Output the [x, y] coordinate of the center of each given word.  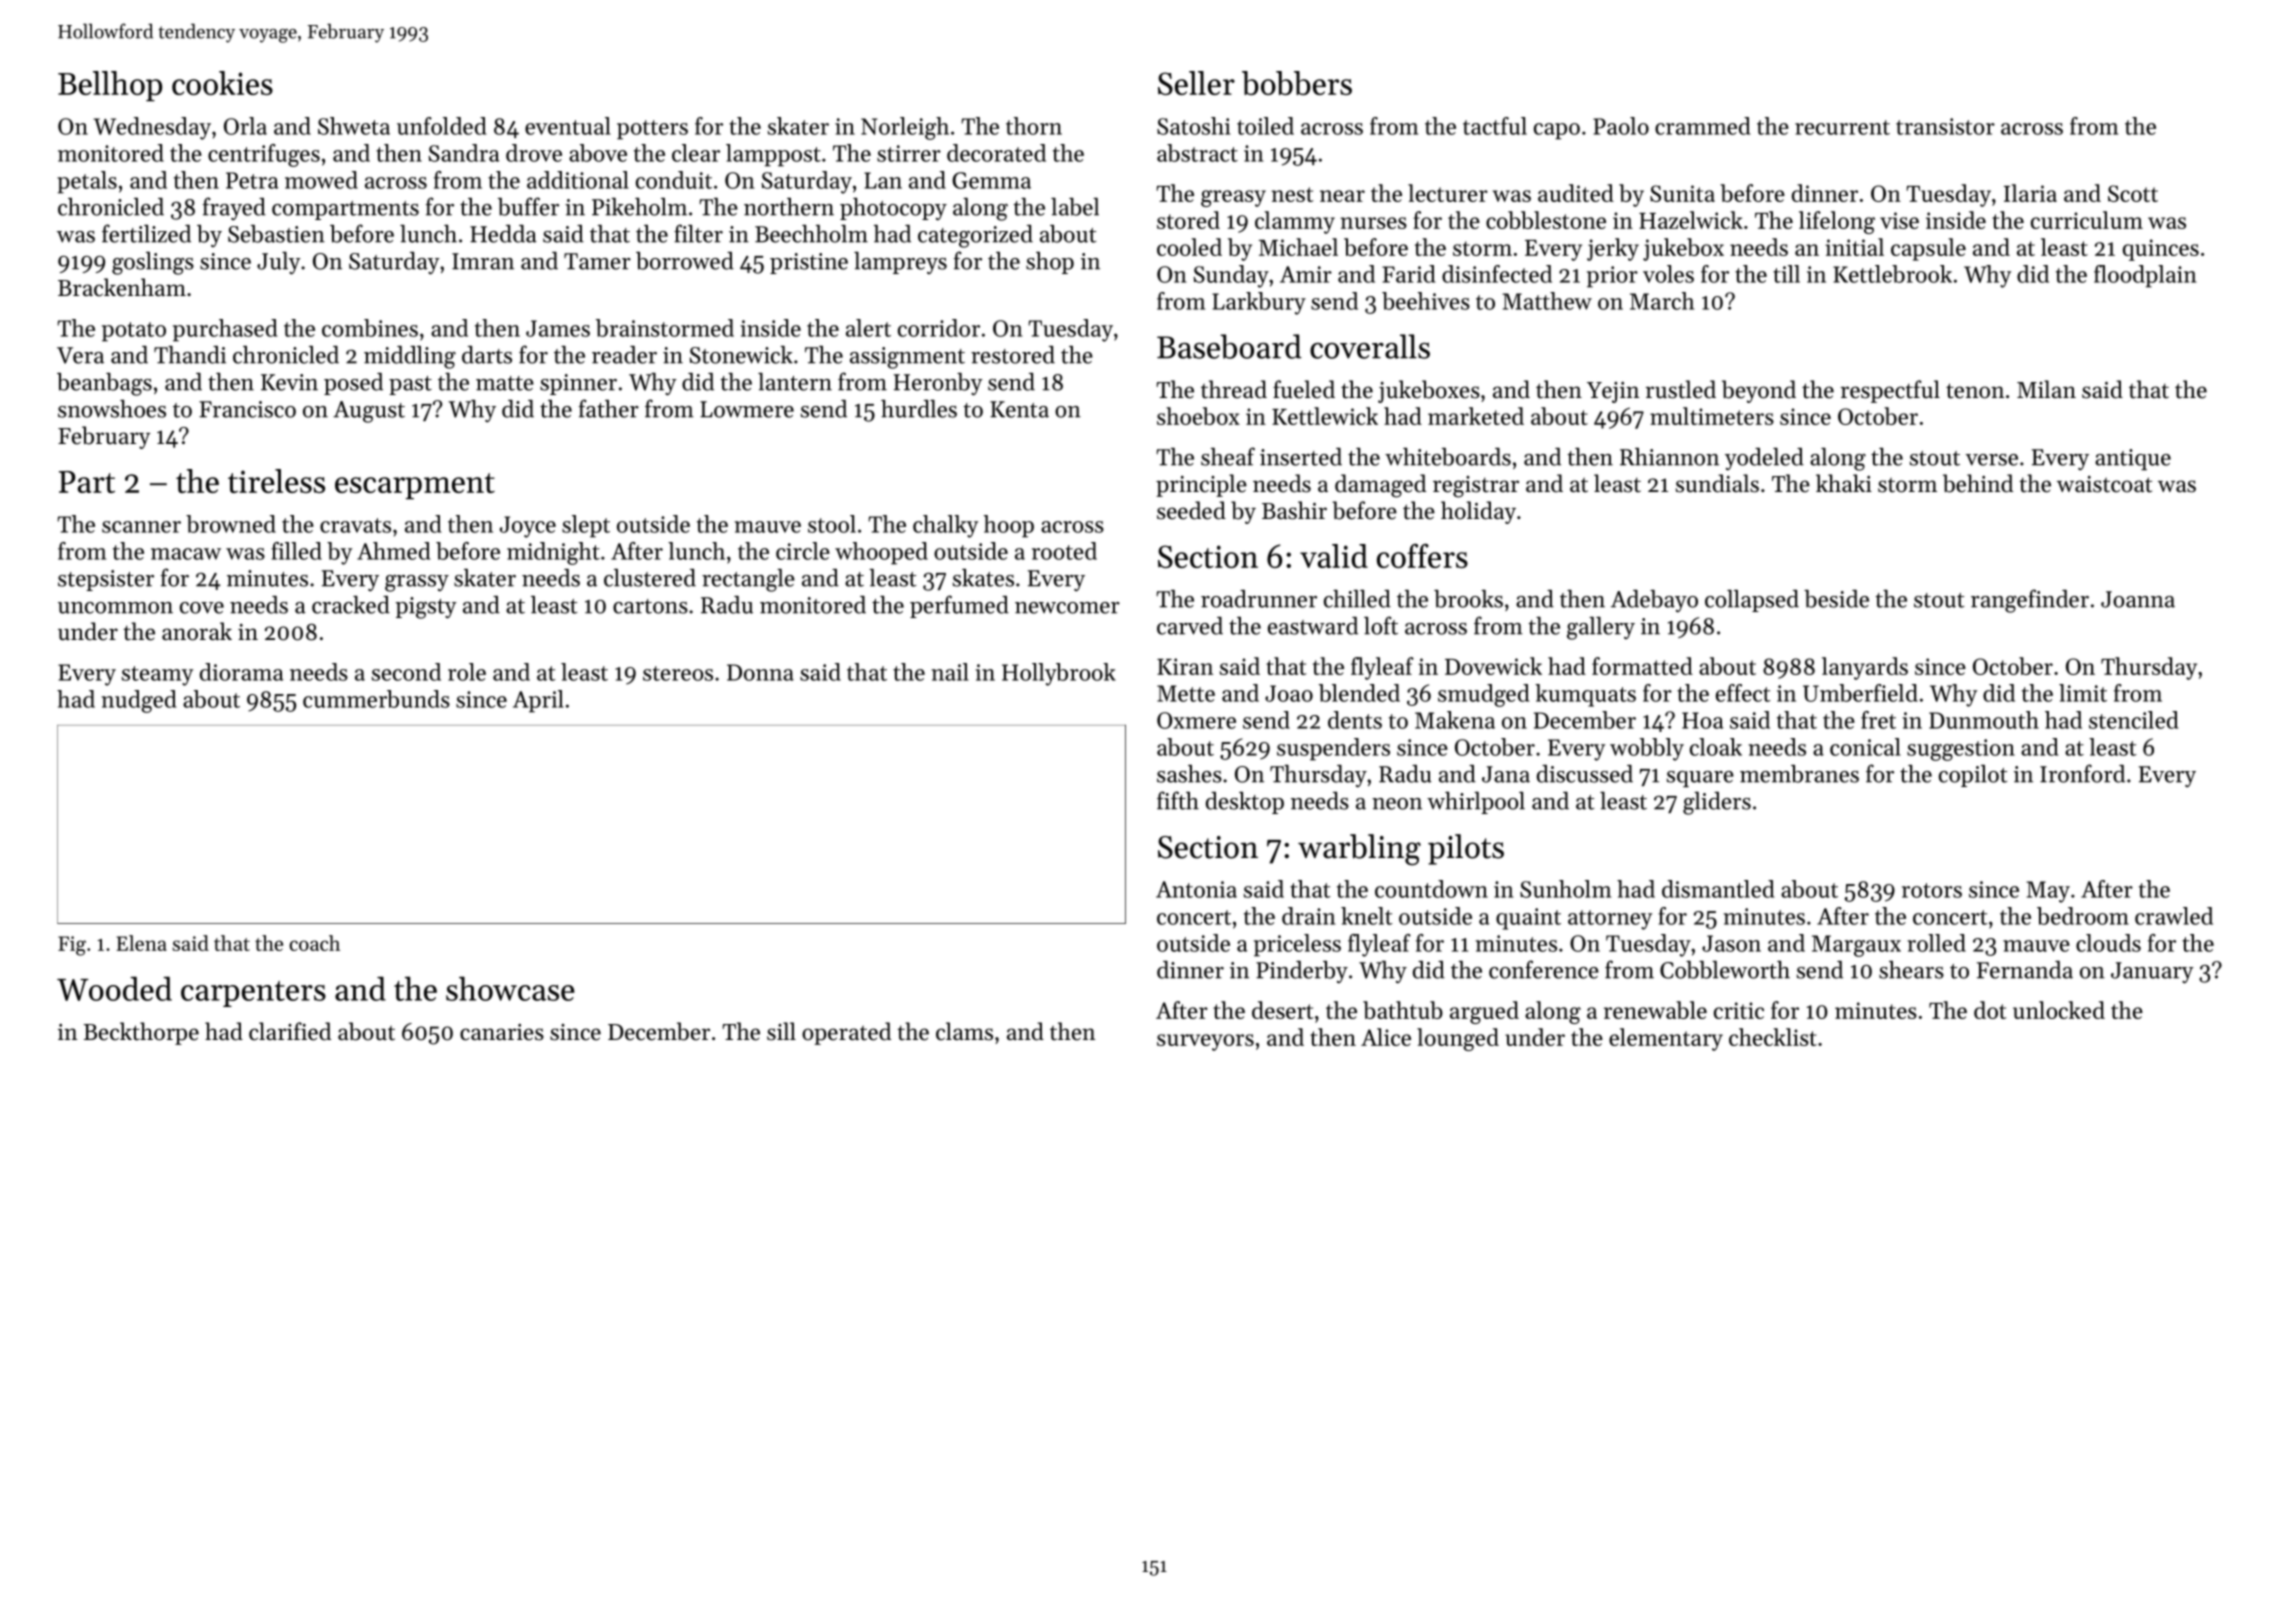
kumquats [1585, 695]
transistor [1945, 126]
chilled [1357, 599]
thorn [1034, 126]
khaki [1844, 483]
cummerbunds [376, 699]
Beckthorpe [141, 1033]
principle [1201, 485]
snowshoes [112, 409]
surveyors [1205, 1042]
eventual [568, 126]
